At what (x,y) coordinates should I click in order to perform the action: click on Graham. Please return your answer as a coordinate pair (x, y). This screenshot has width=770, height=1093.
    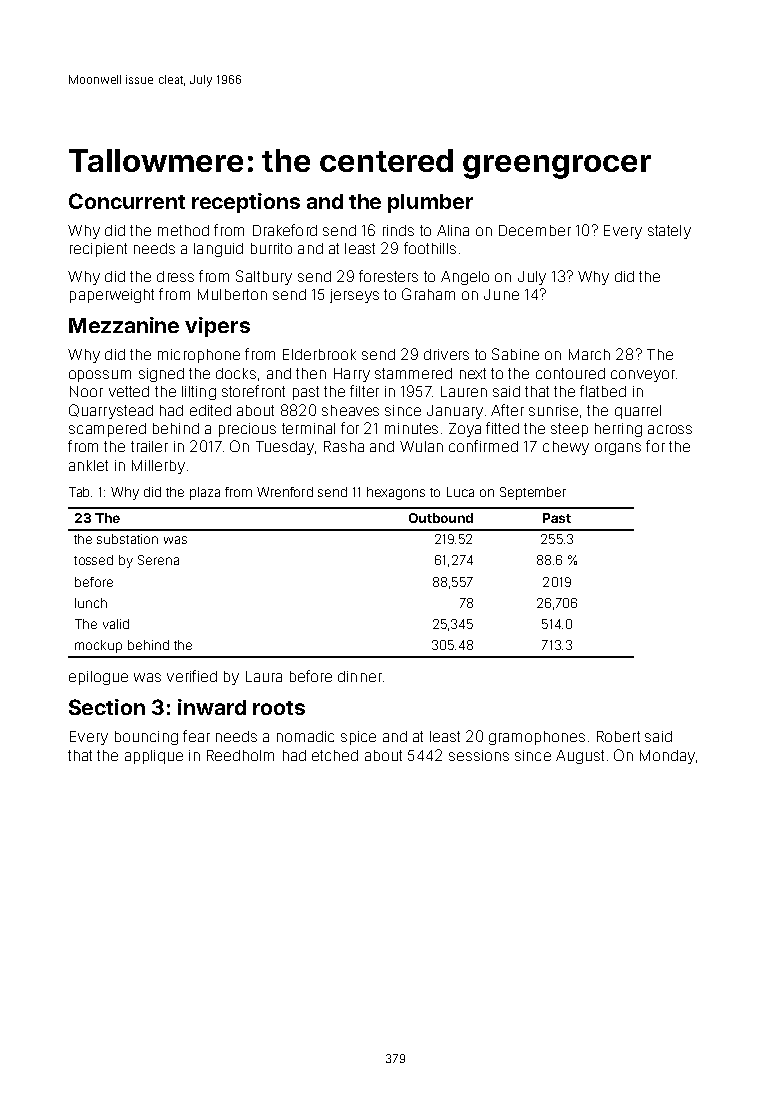
    Looking at the image, I should click on (428, 294).
